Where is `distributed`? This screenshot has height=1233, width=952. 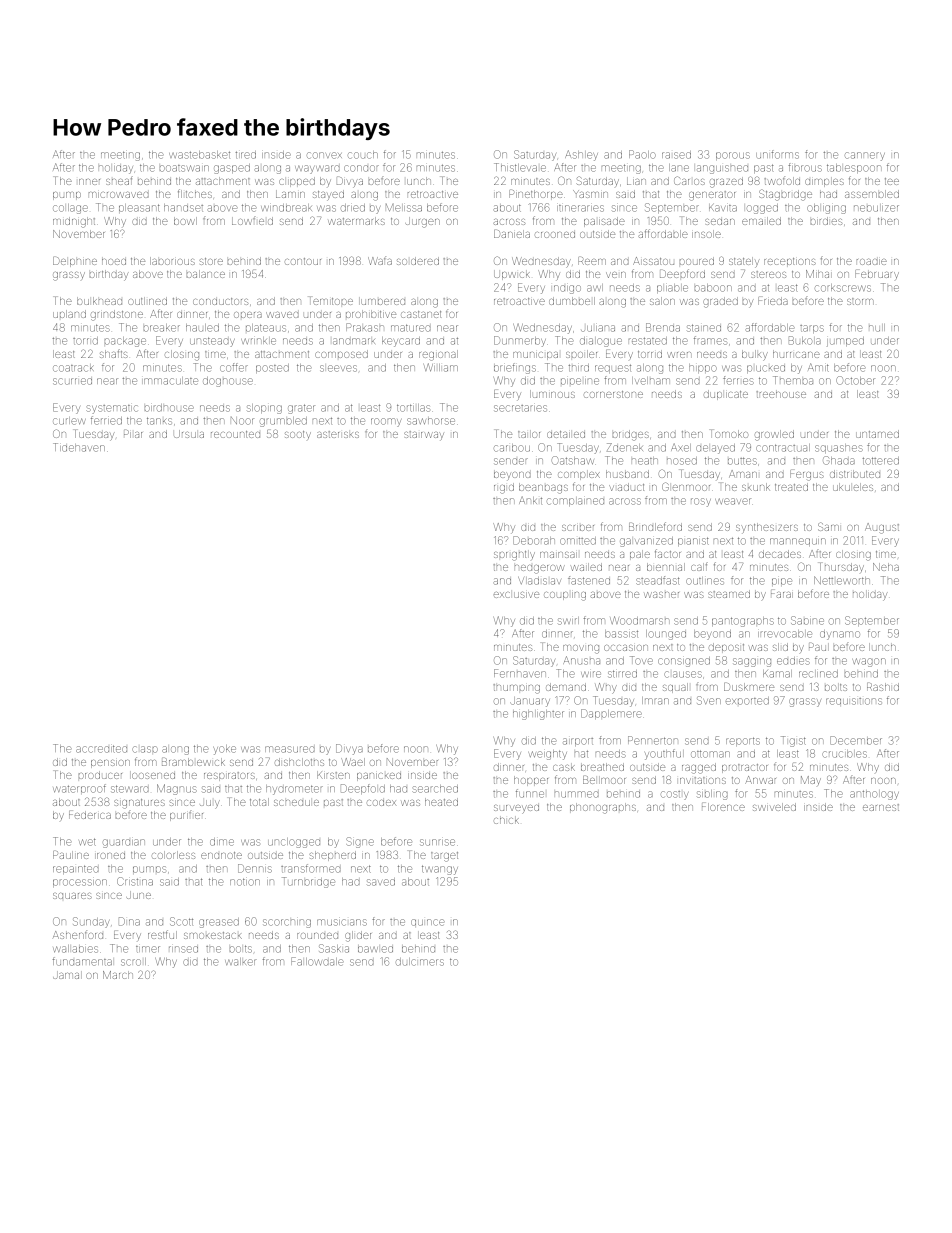 distributed is located at coordinates (855, 474).
